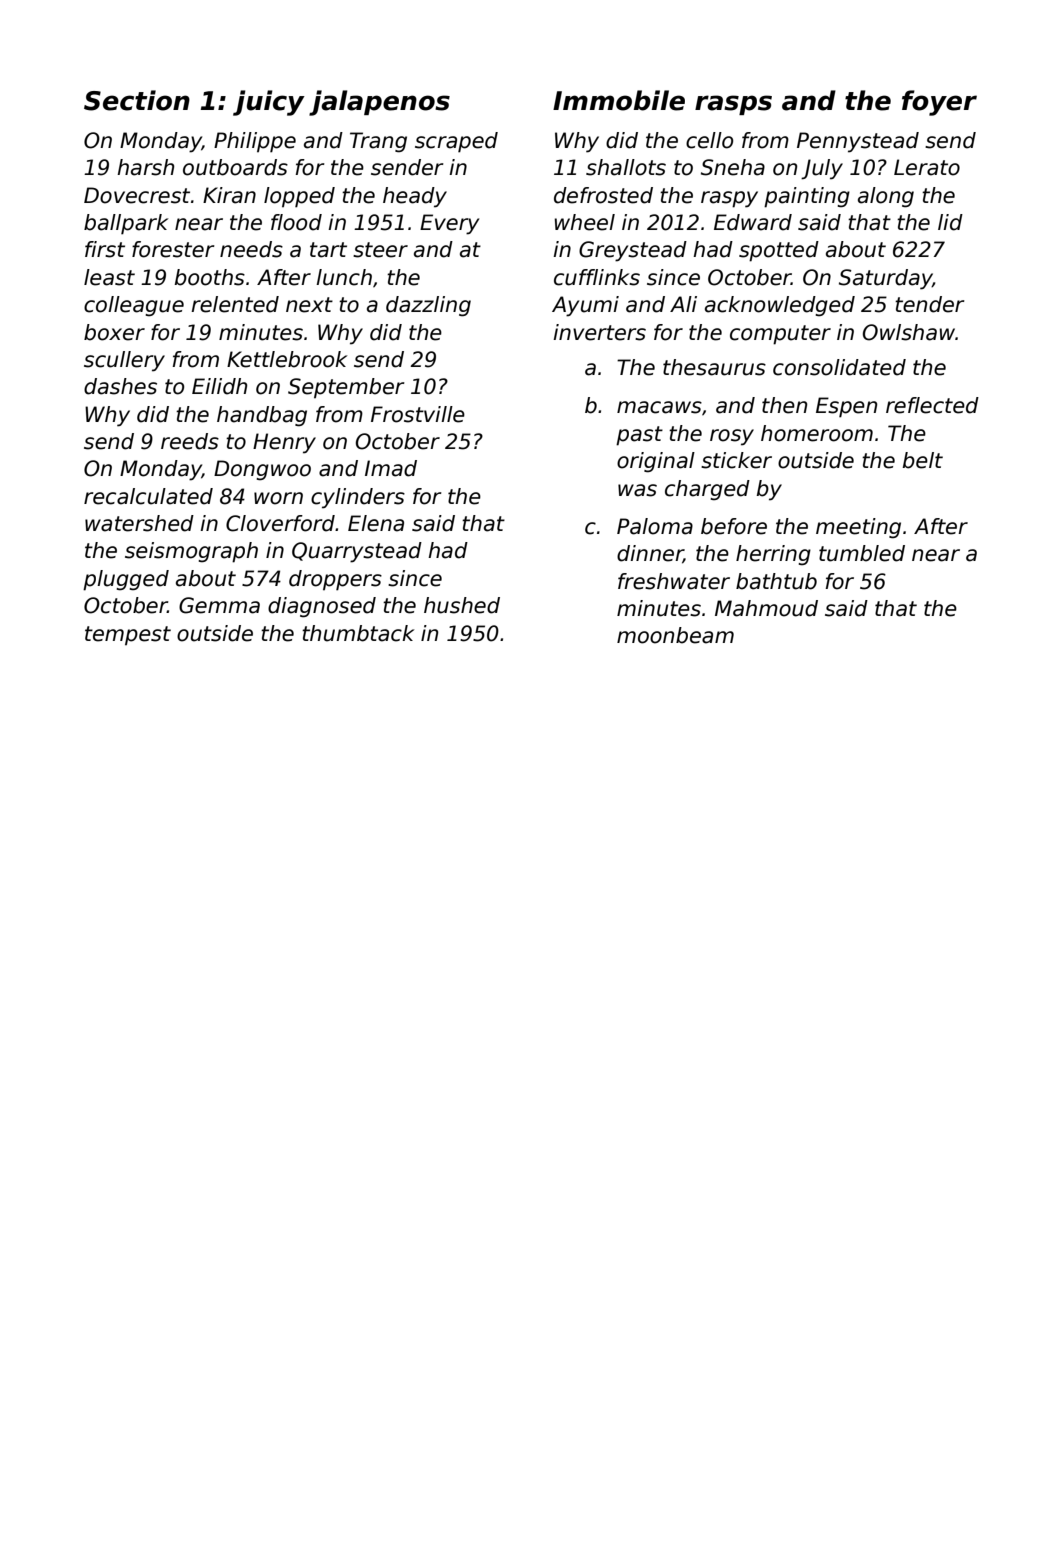 The image size is (1064, 1541). Describe the element at coordinates (280, 523) in the screenshot. I see `Cloverford` at that location.
